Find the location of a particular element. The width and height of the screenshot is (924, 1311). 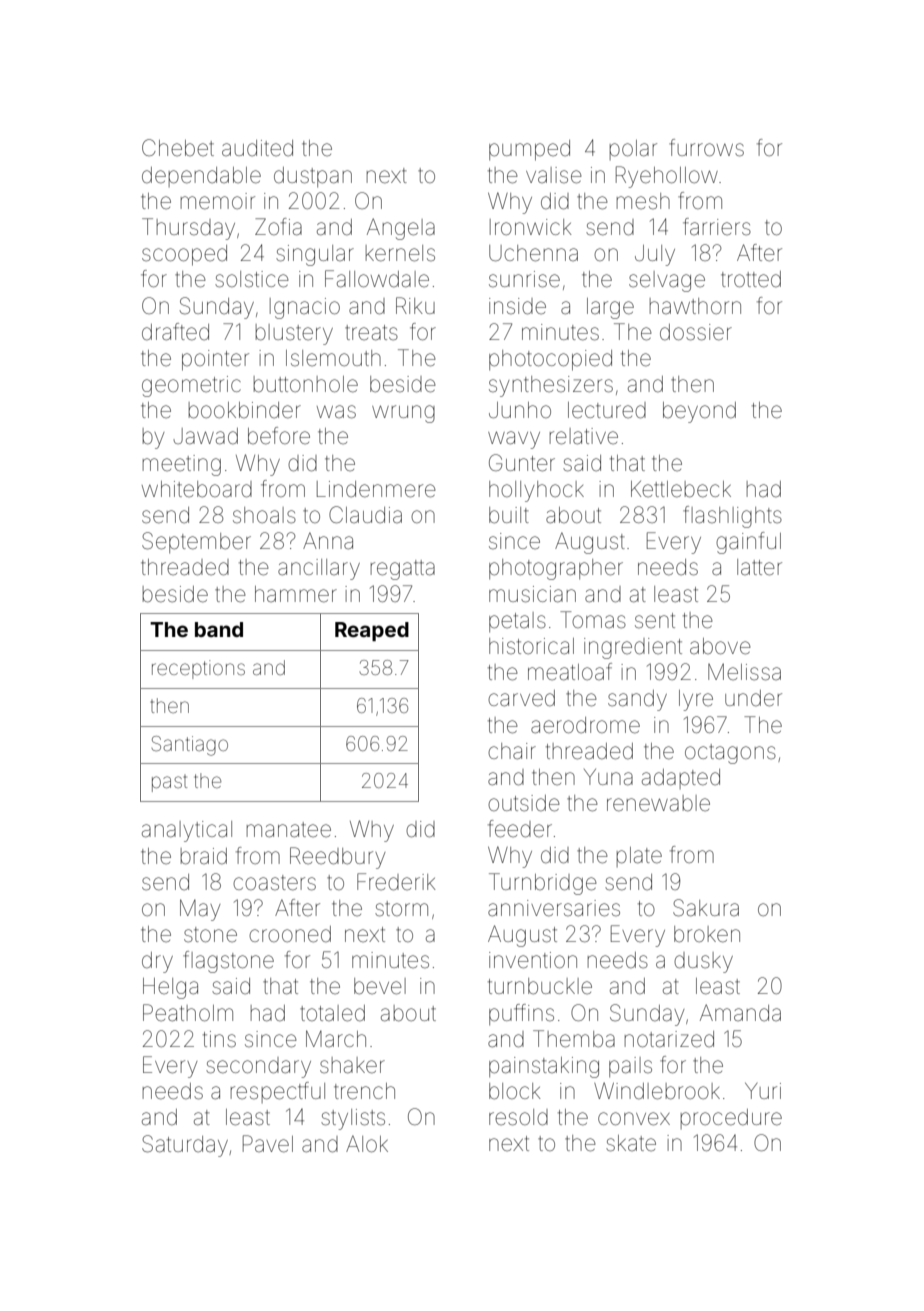

furrows is located at coordinates (706, 148).
